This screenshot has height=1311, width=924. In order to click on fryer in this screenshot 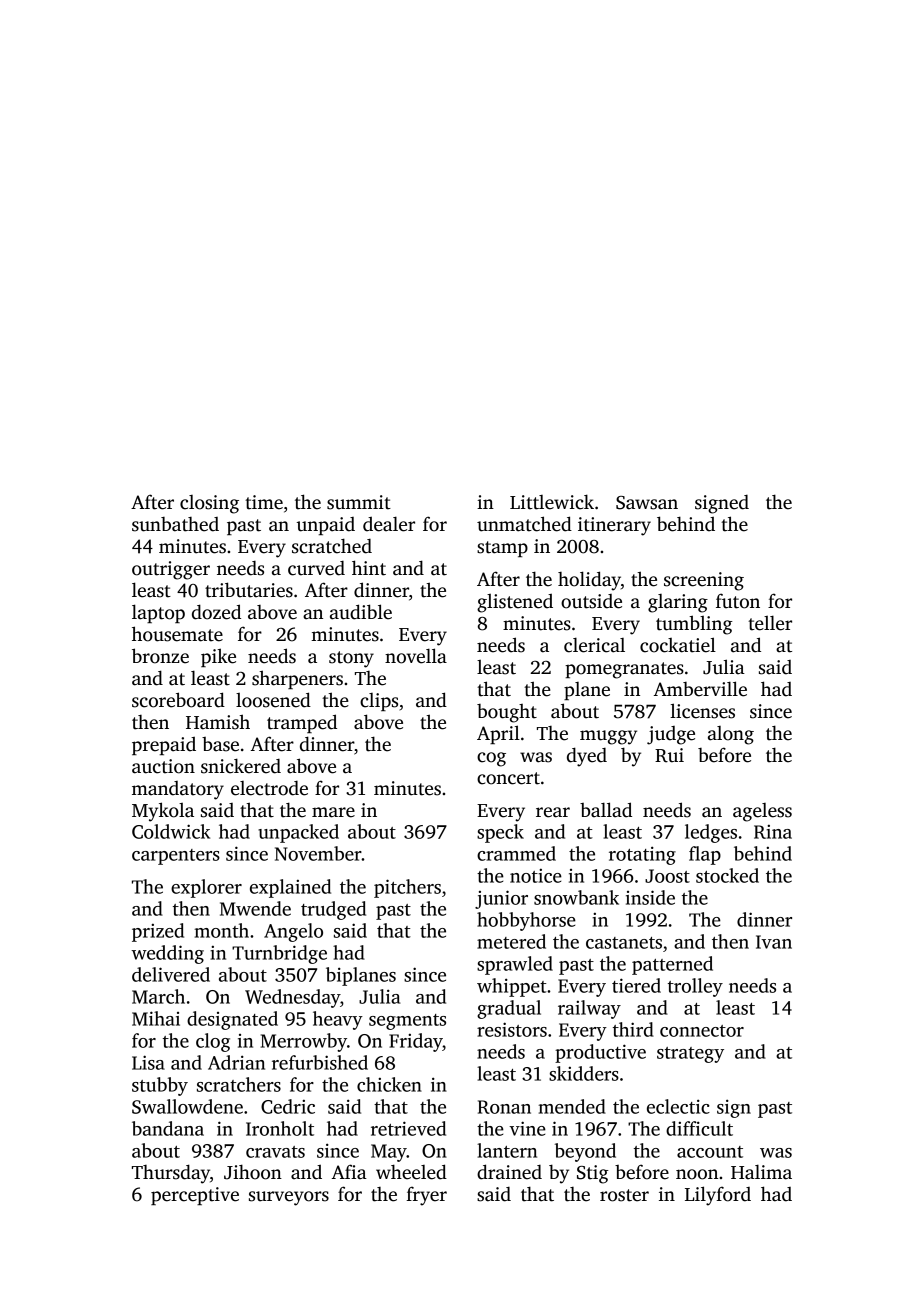, I will do `click(426, 1196)`.
